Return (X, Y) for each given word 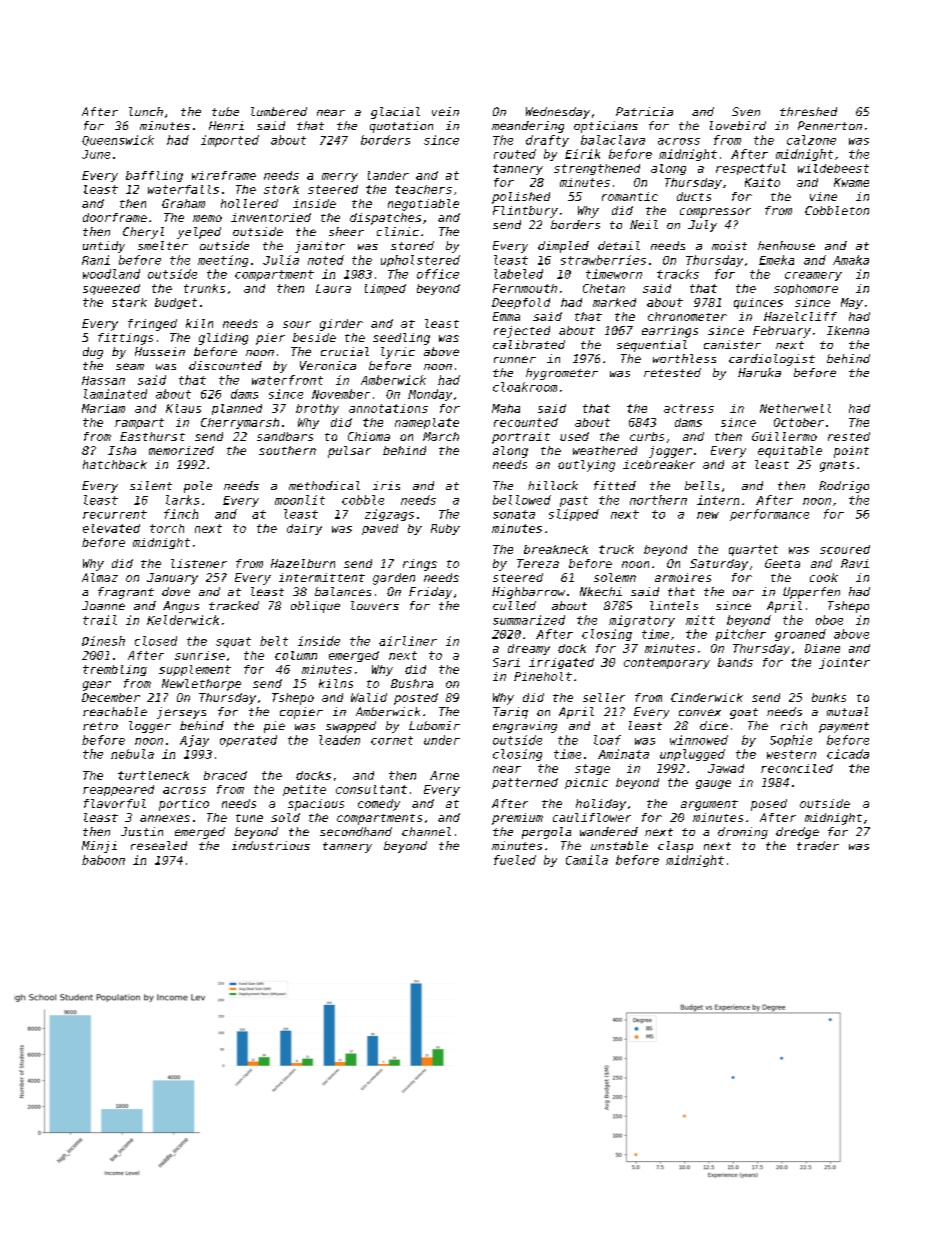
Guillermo (784, 436)
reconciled (797, 768)
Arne (444, 775)
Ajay (194, 741)
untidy (104, 247)
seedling (401, 339)
